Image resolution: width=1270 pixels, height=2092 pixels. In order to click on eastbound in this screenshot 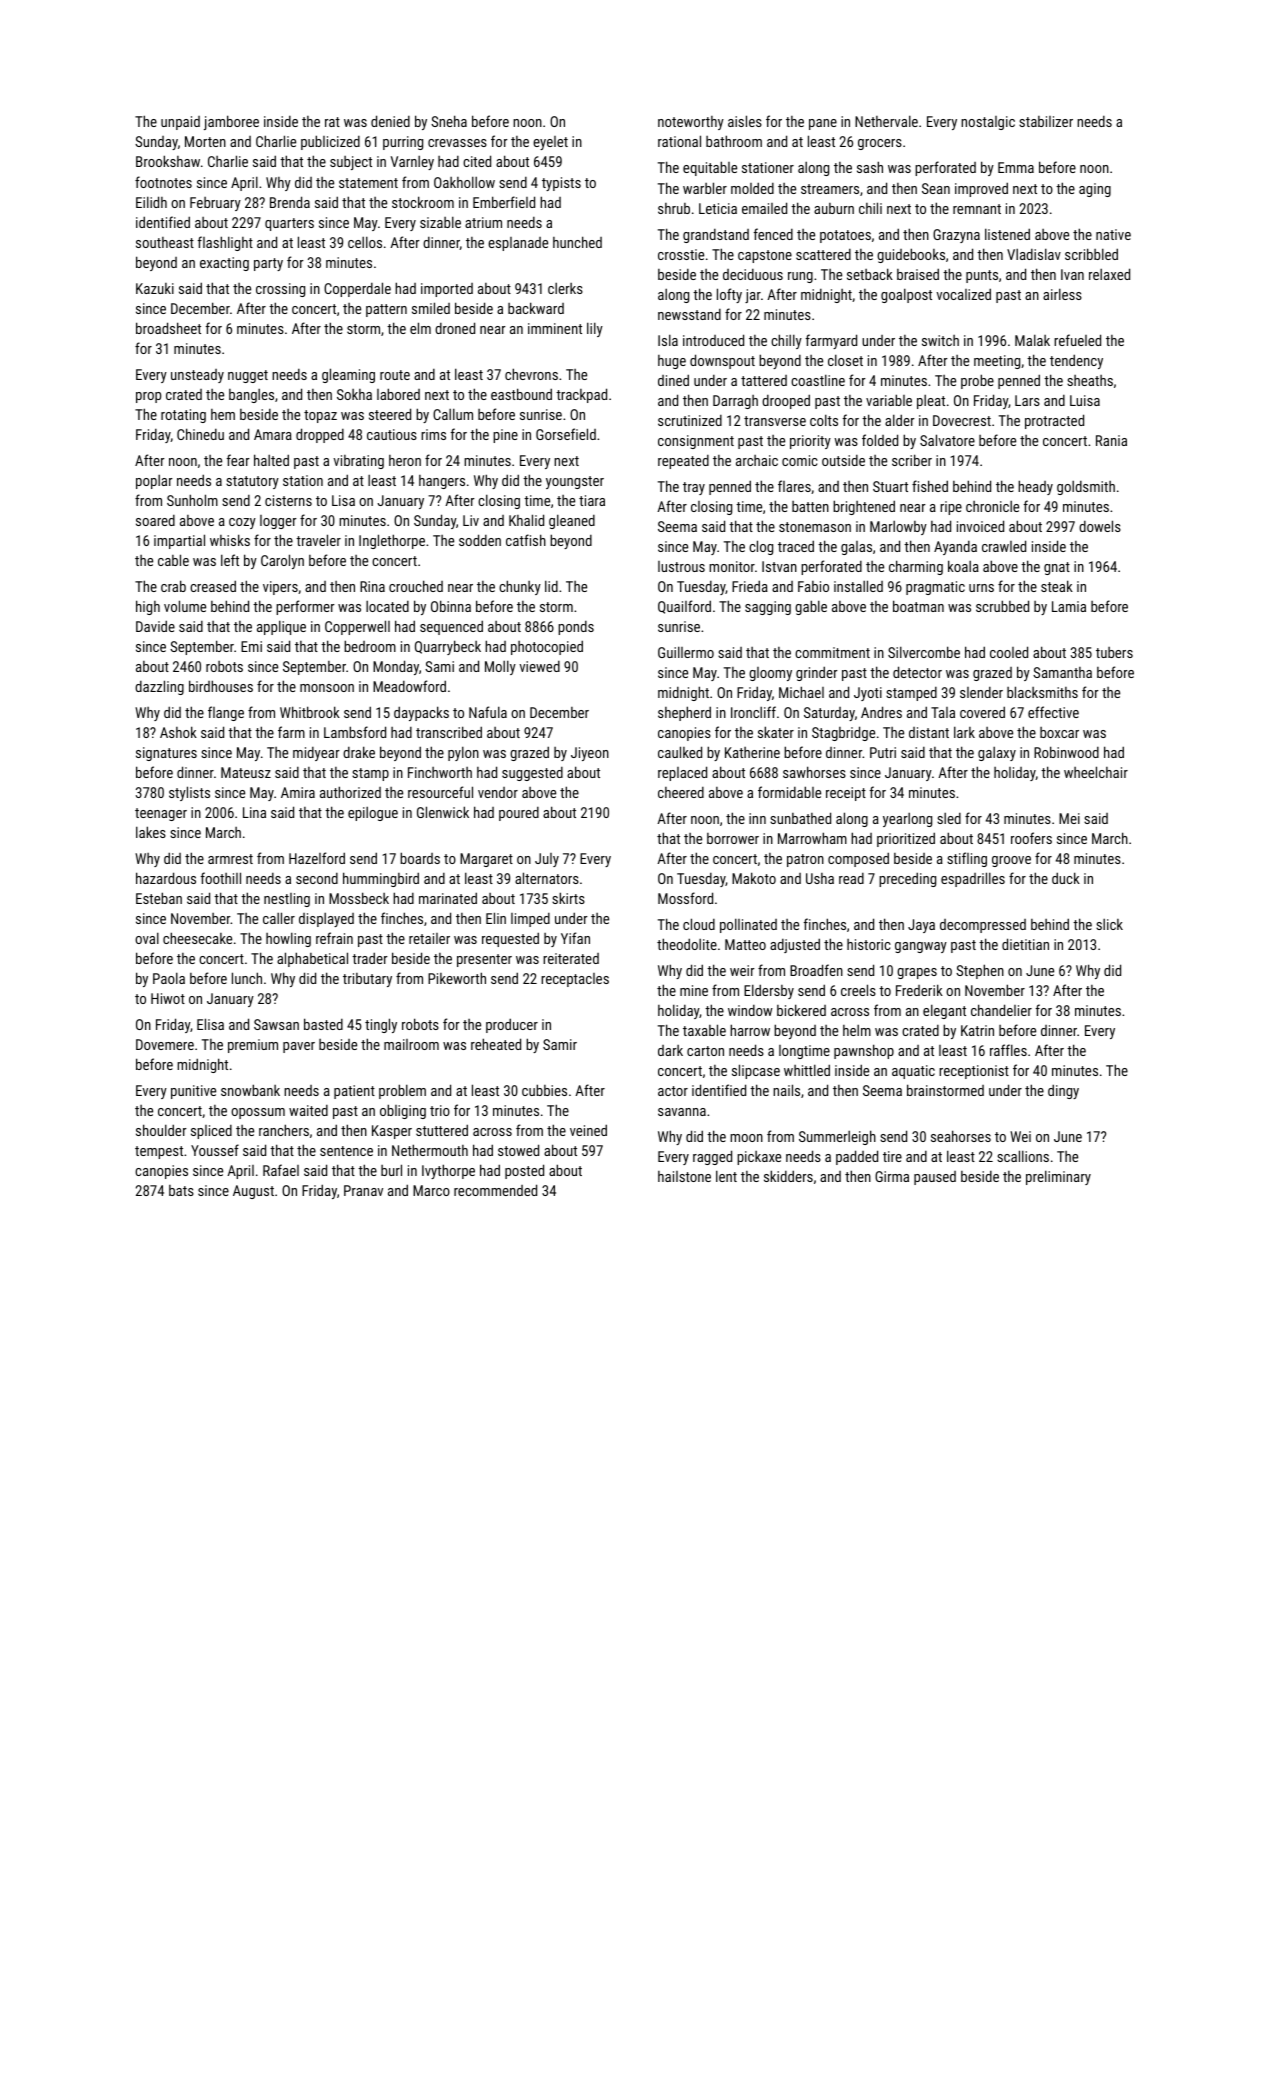, I will do `click(521, 394)`.
